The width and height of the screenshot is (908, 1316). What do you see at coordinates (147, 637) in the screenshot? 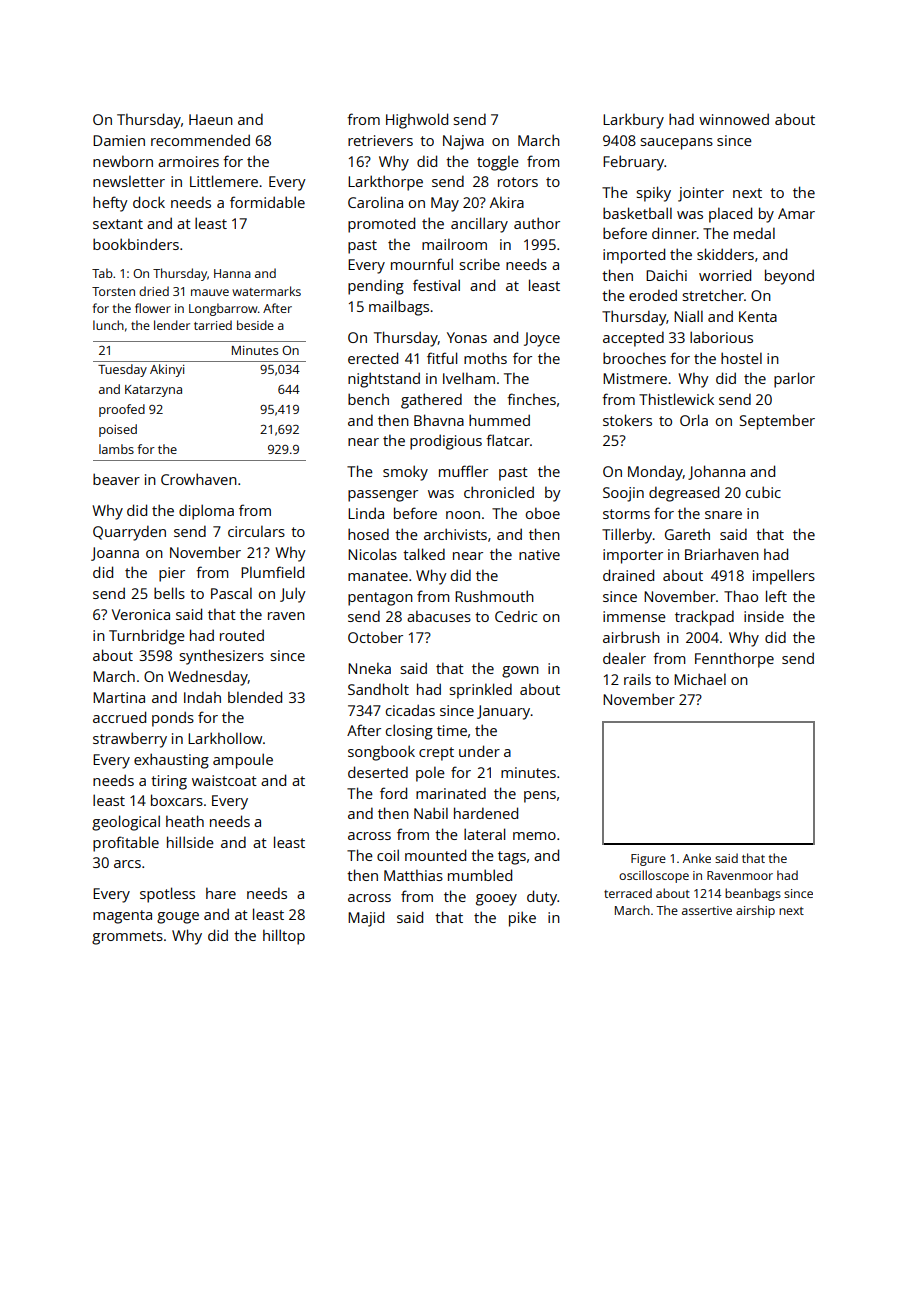
I see `Turnbridge` at bounding box center [147, 637].
